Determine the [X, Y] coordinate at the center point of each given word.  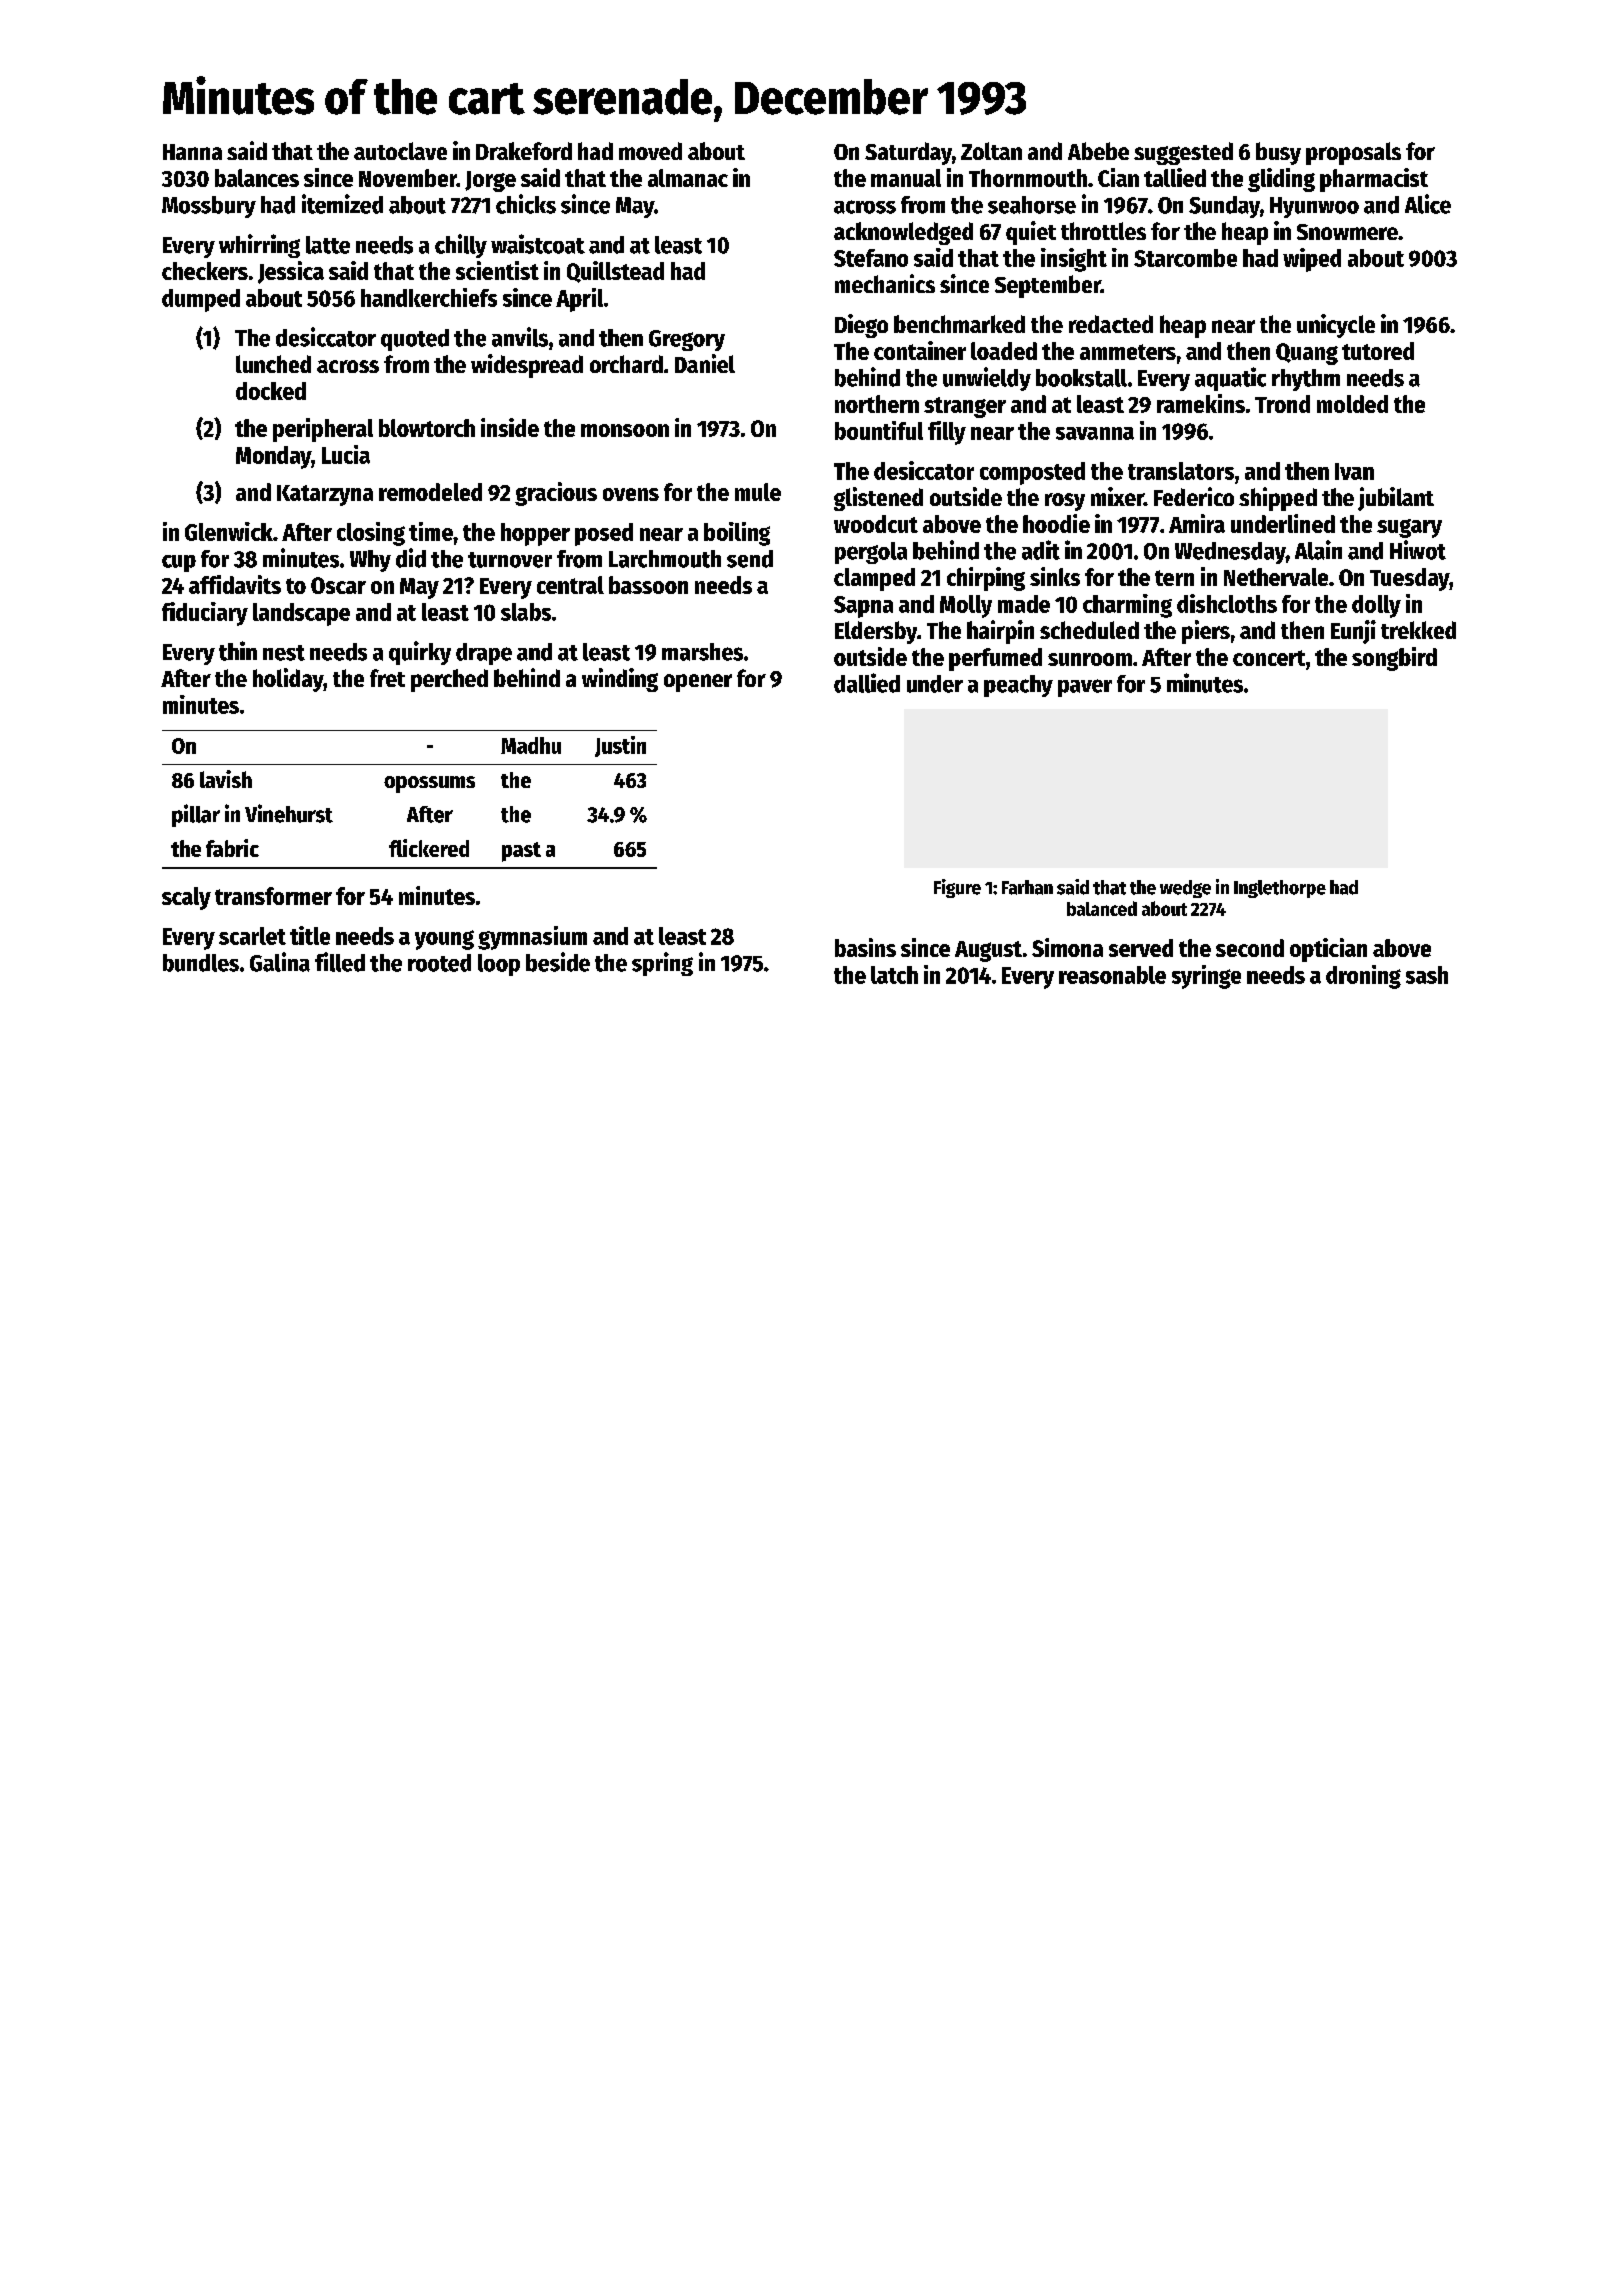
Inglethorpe [1280, 889]
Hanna [192, 152]
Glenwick [229, 531]
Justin [620, 746]
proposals [1353, 153]
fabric [232, 848]
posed [604, 534]
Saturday [908, 153]
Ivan [1354, 471]
